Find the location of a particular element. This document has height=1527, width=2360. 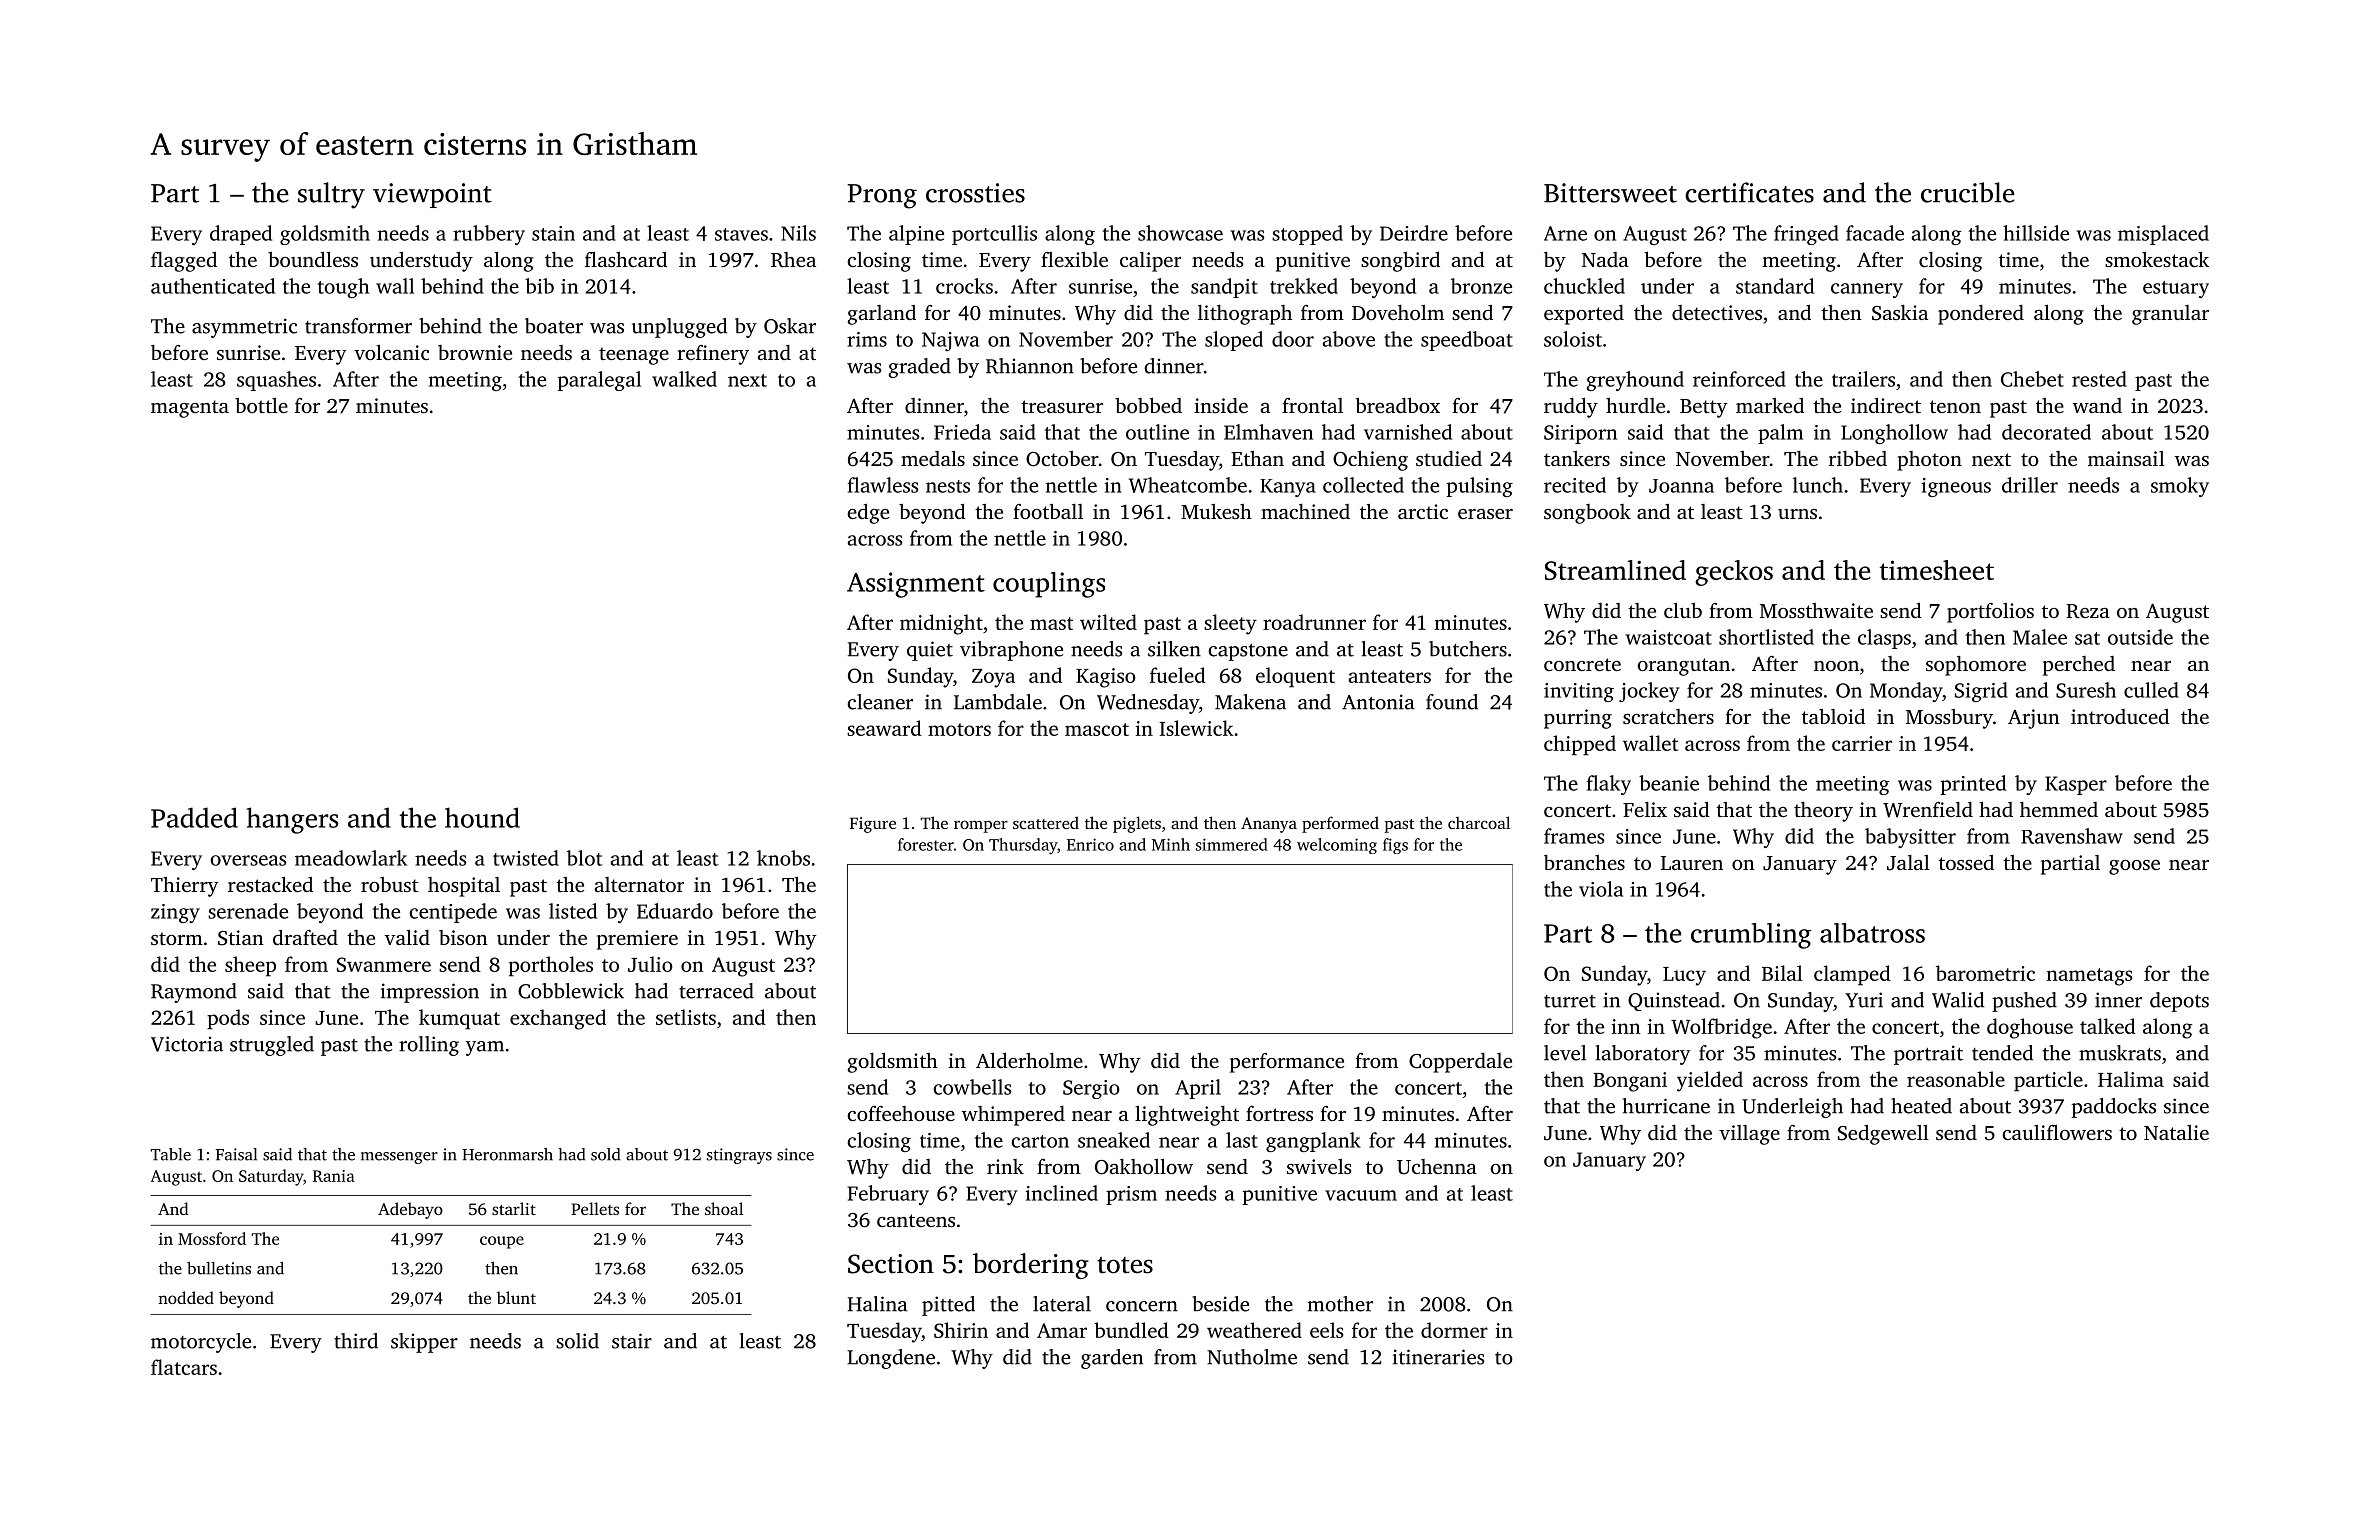

Mossford is located at coordinates (212, 1238).
